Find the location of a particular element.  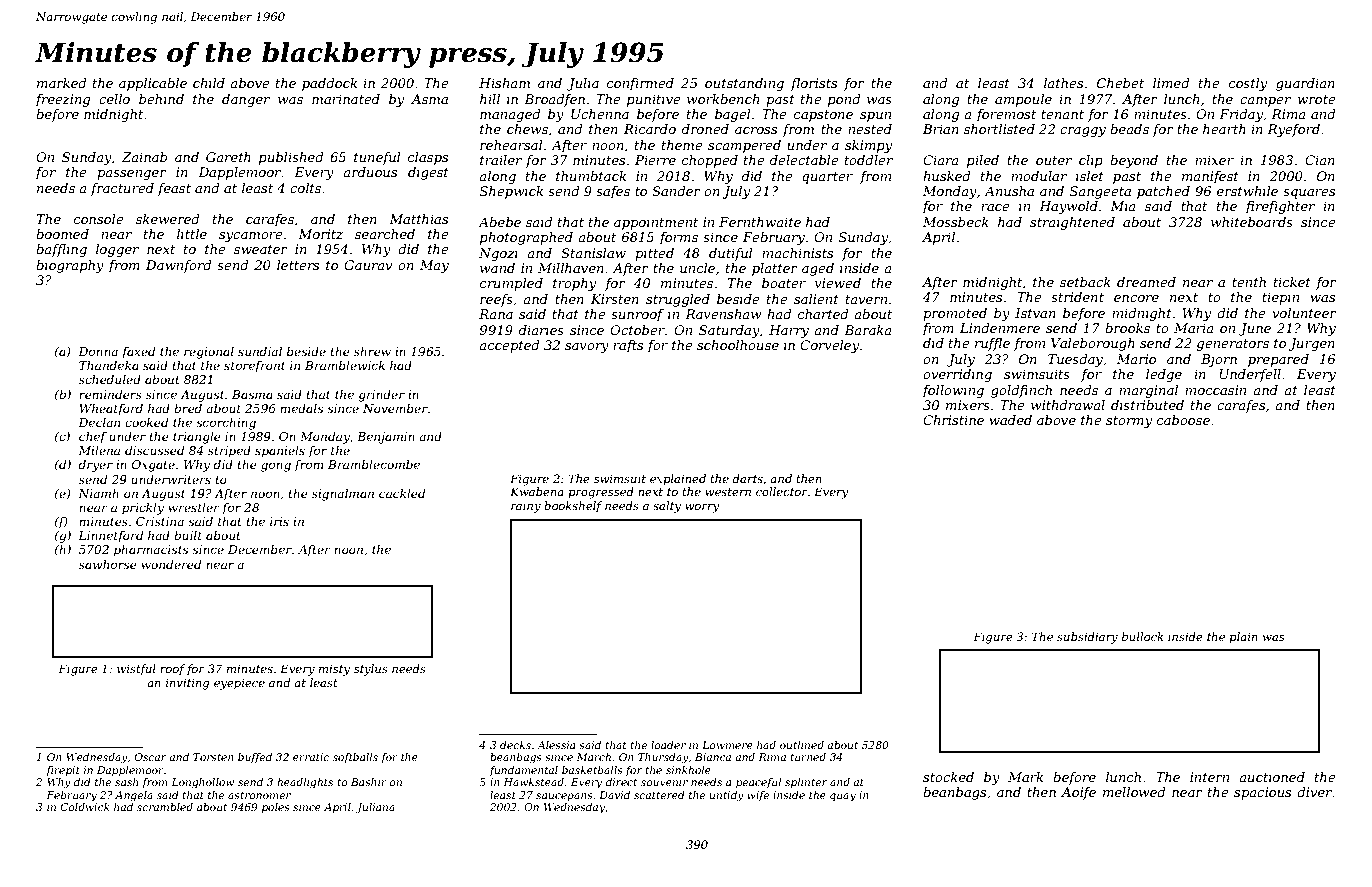

scrambled is located at coordinates (165, 807).
